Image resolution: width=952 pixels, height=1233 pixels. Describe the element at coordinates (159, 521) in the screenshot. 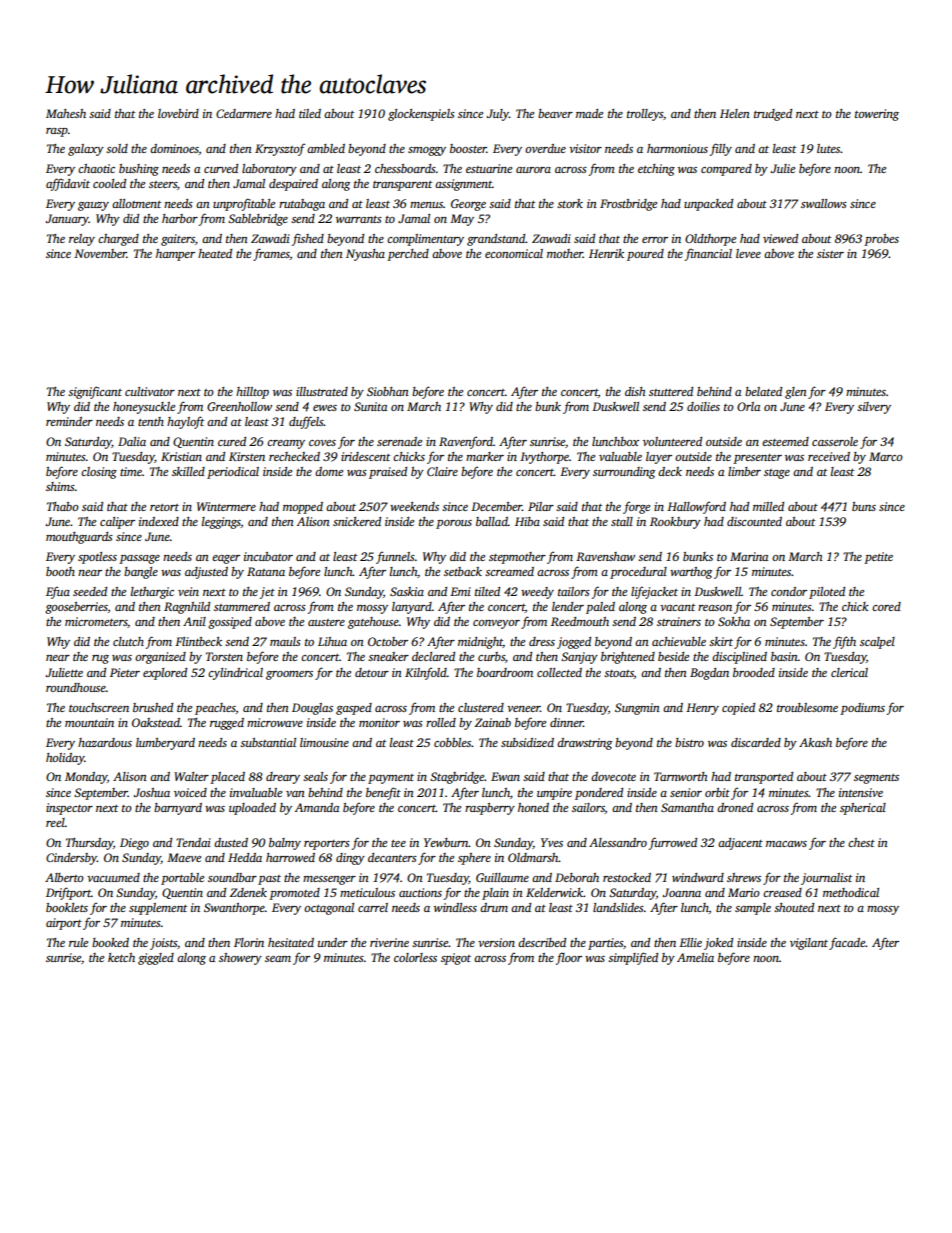

I see `indexed` at that location.
